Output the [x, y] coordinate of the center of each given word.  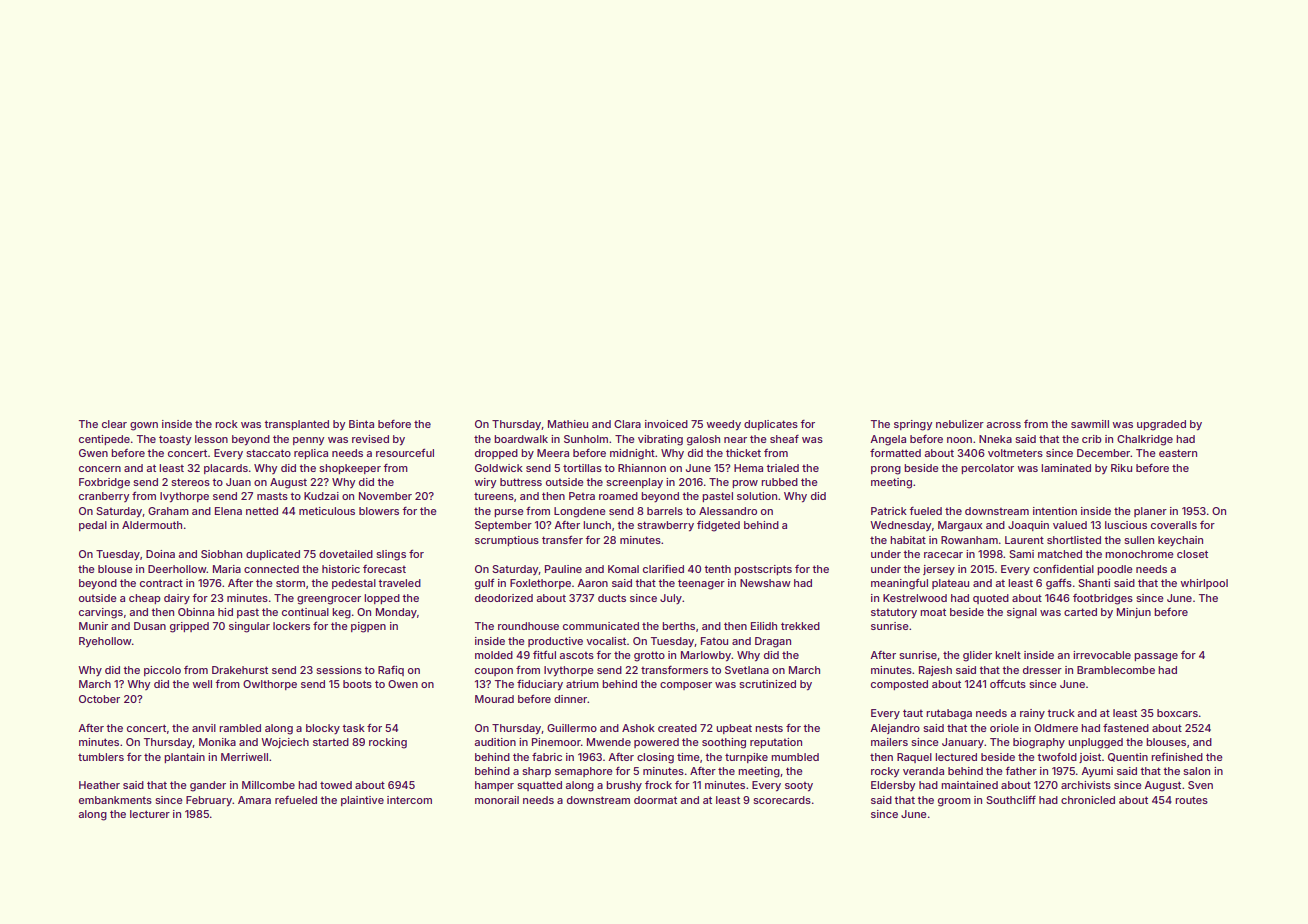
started [331, 742]
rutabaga [949, 714]
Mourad [494, 699]
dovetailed [346, 554]
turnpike [746, 758]
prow [745, 484]
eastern [1178, 453]
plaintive [362, 801]
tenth [717, 569]
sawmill [1090, 424]
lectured [956, 757]
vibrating [660, 440]
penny [309, 441]
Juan [238, 482]
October [99, 699]
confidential [1063, 568]
